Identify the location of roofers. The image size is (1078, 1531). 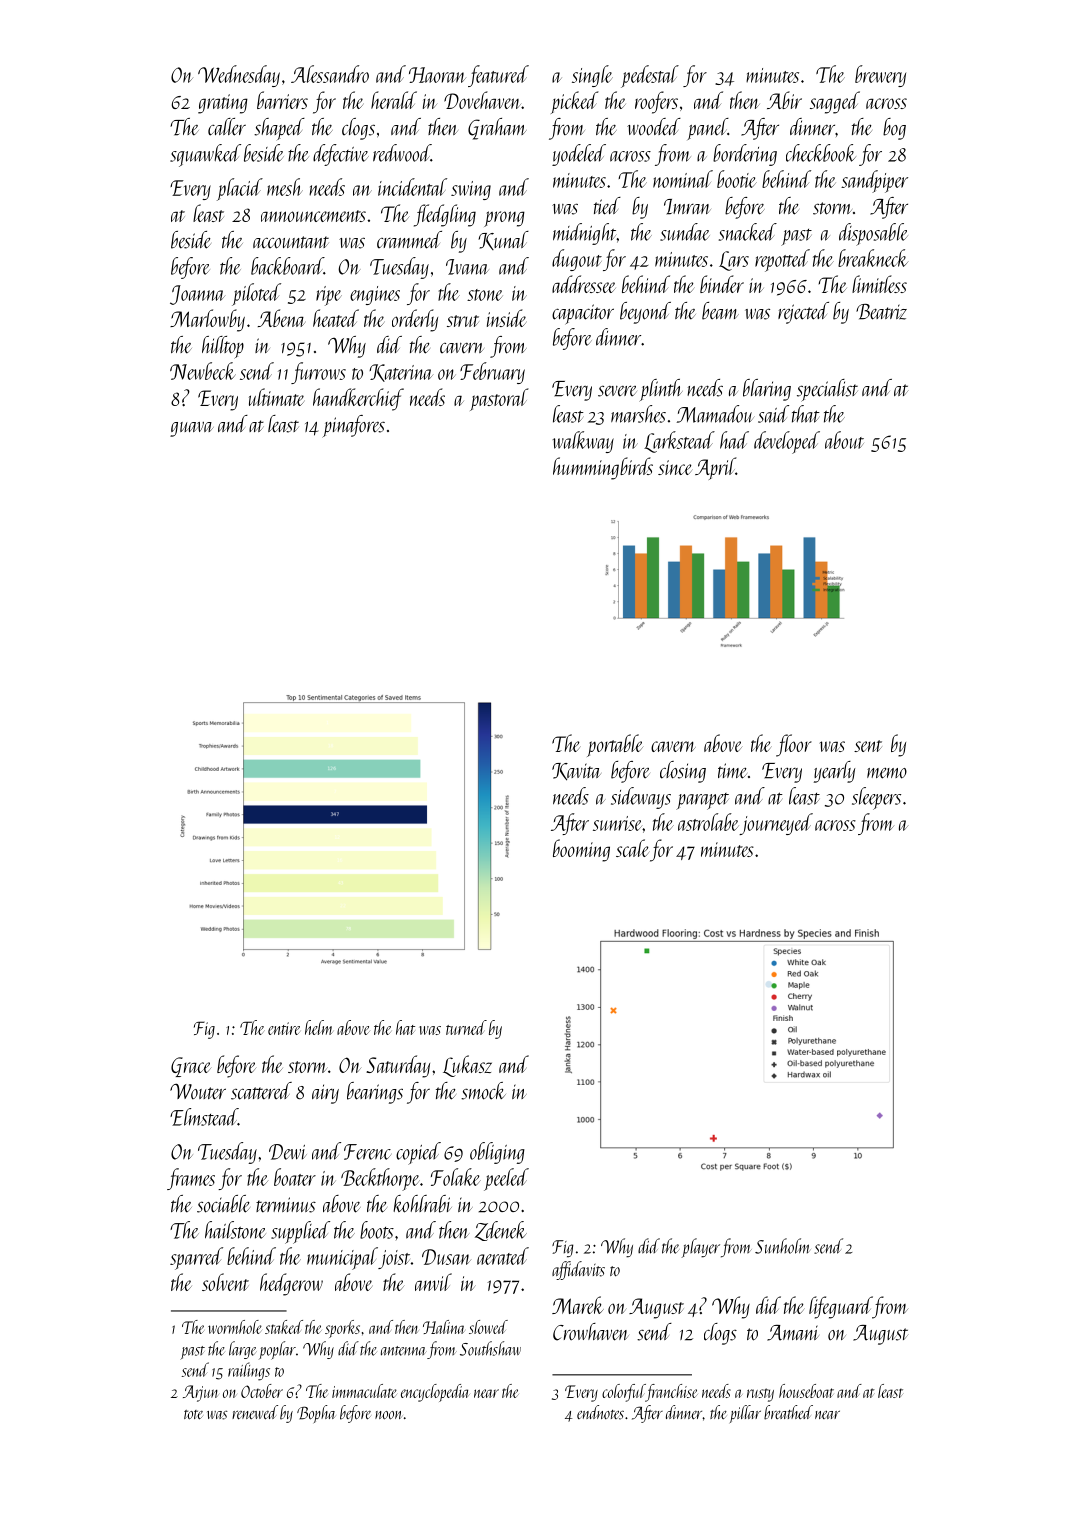
(656, 102).
